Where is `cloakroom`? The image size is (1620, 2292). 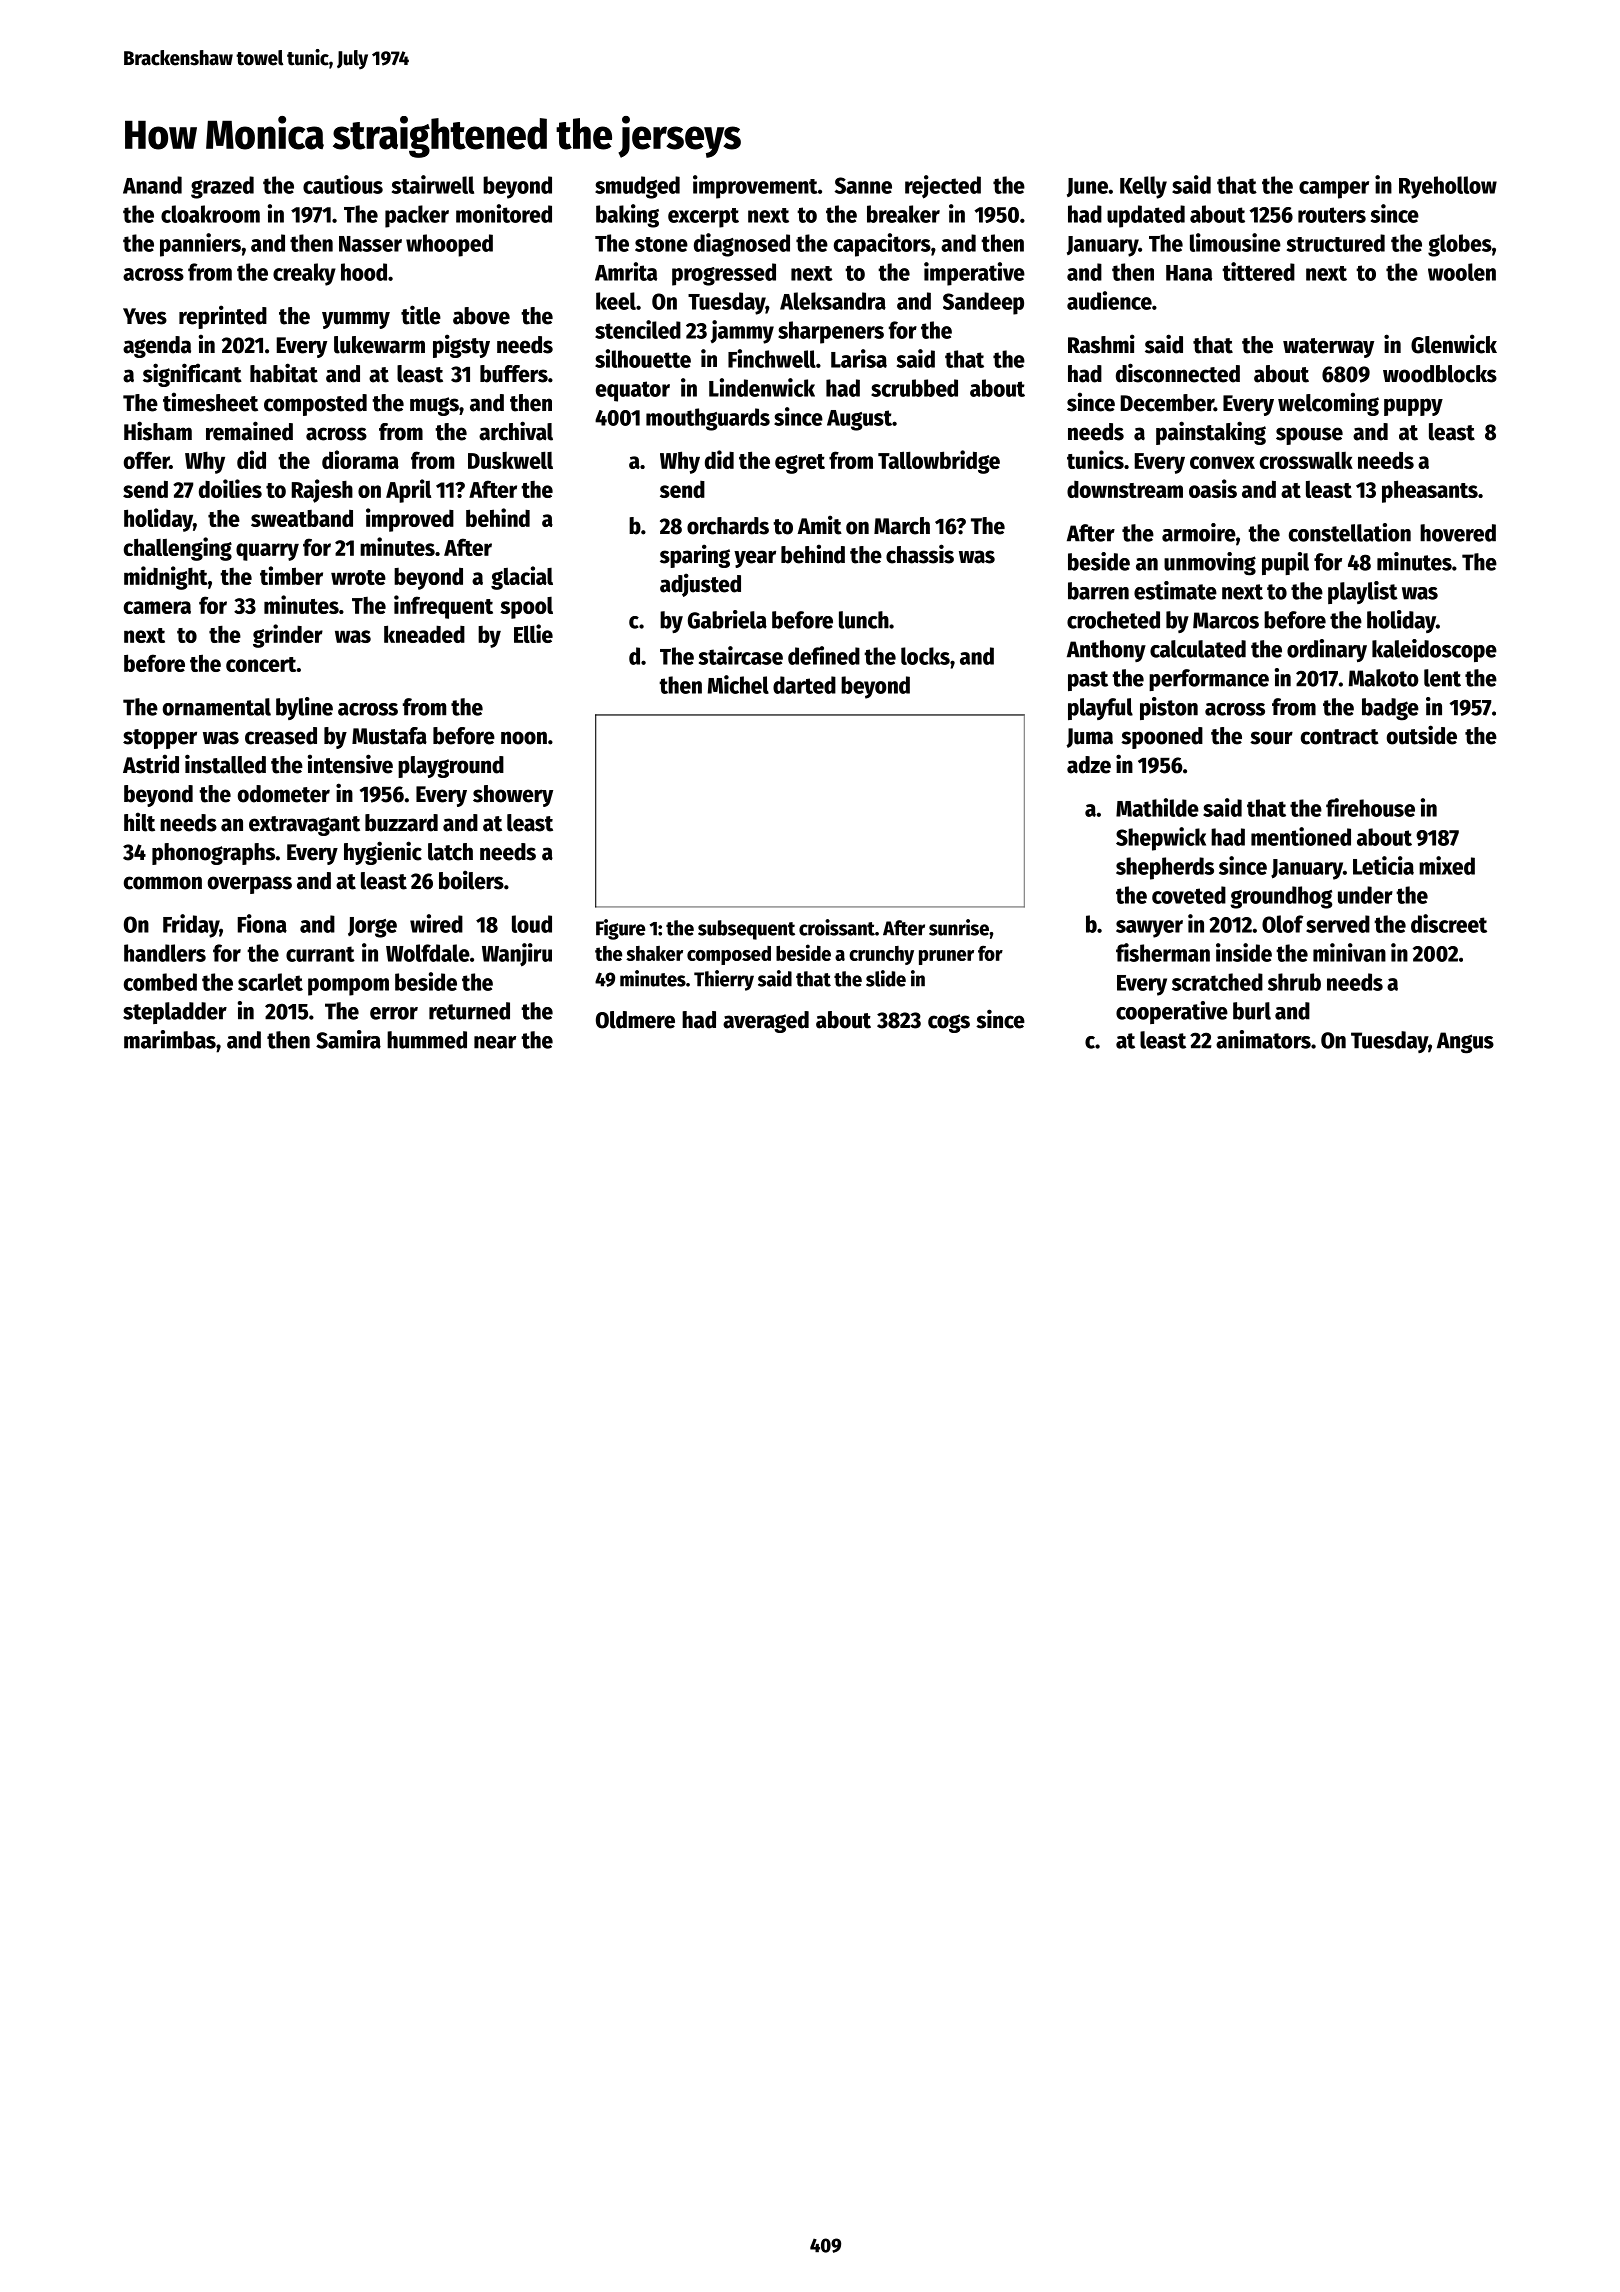 cloakroom is located at coordinates (210, 214).
